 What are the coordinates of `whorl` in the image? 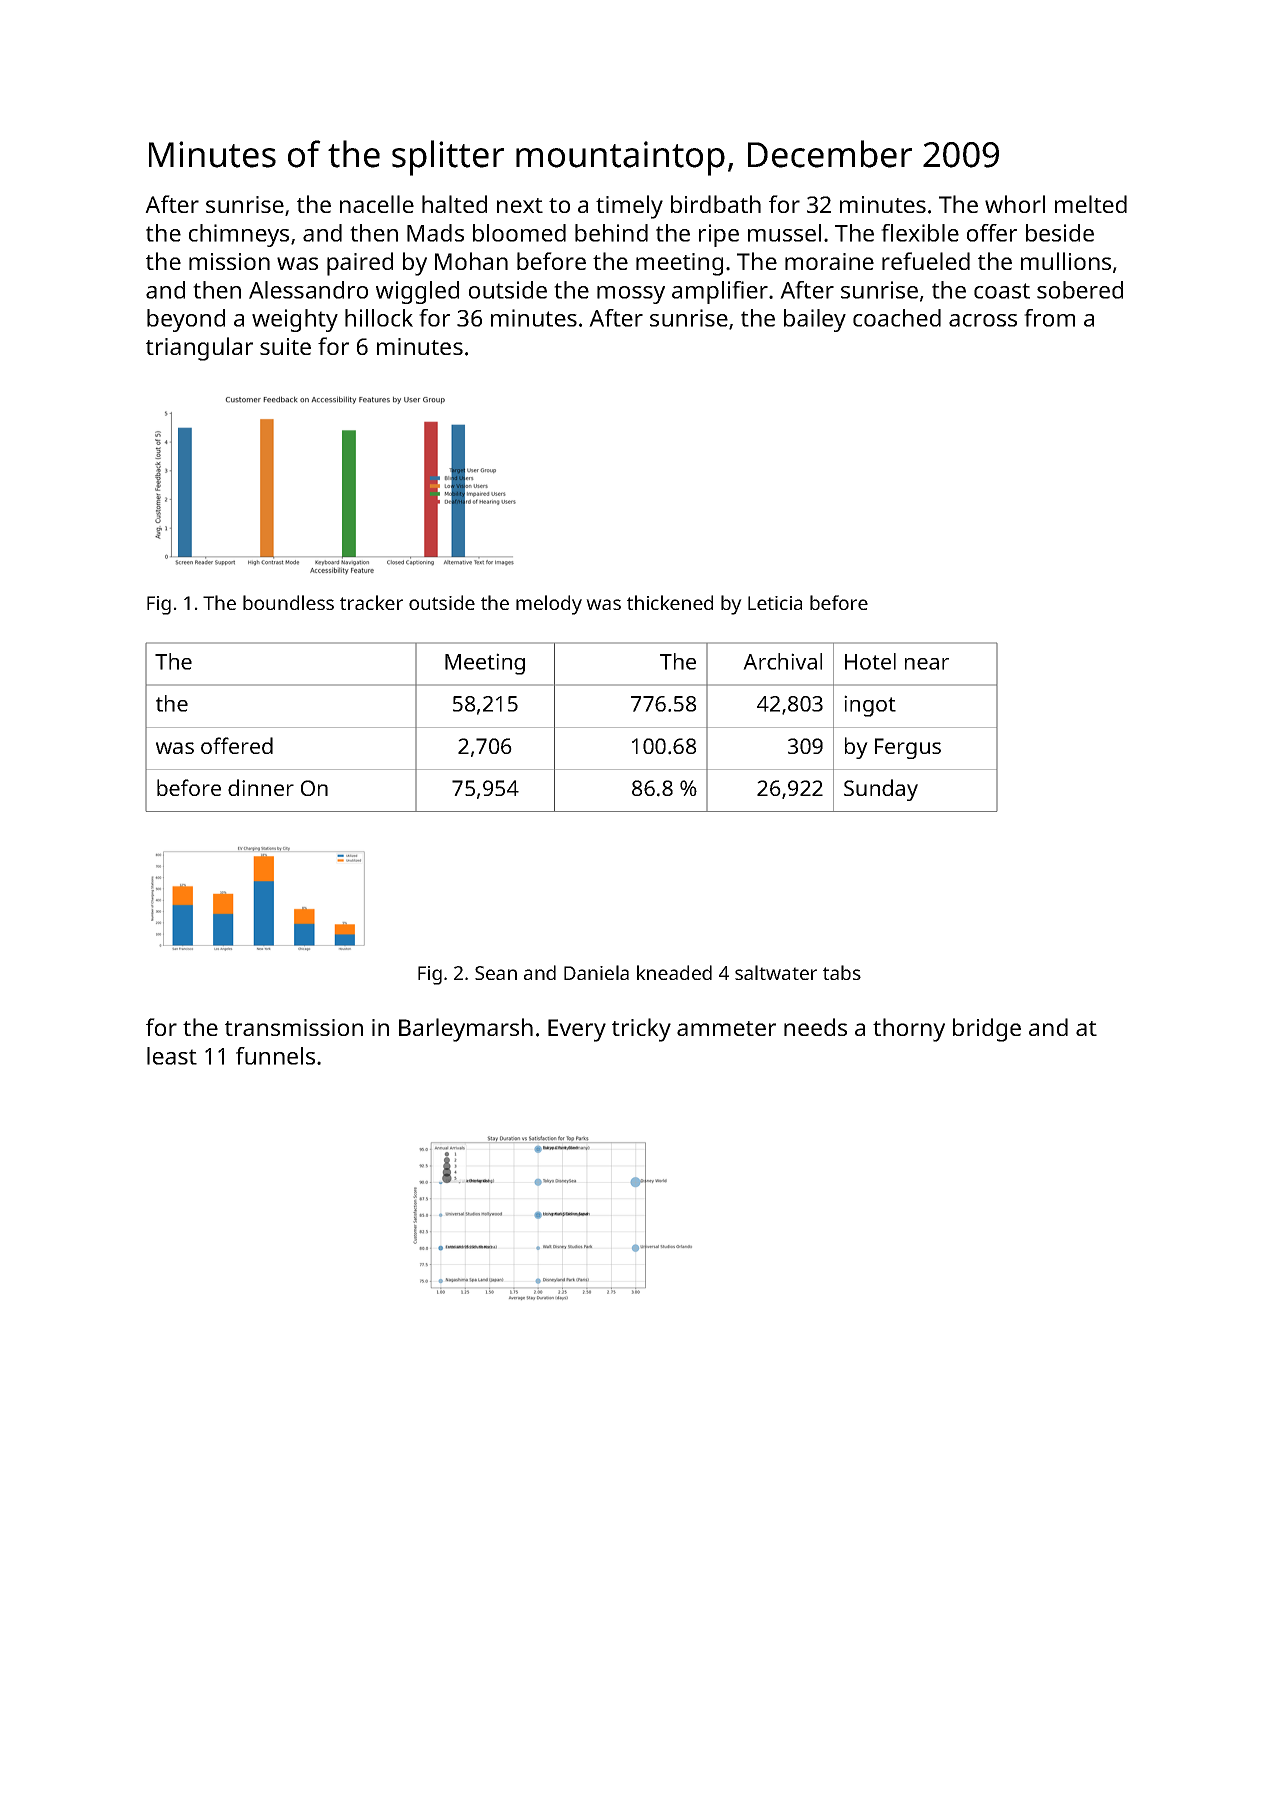 It's located at (1015, 204).
